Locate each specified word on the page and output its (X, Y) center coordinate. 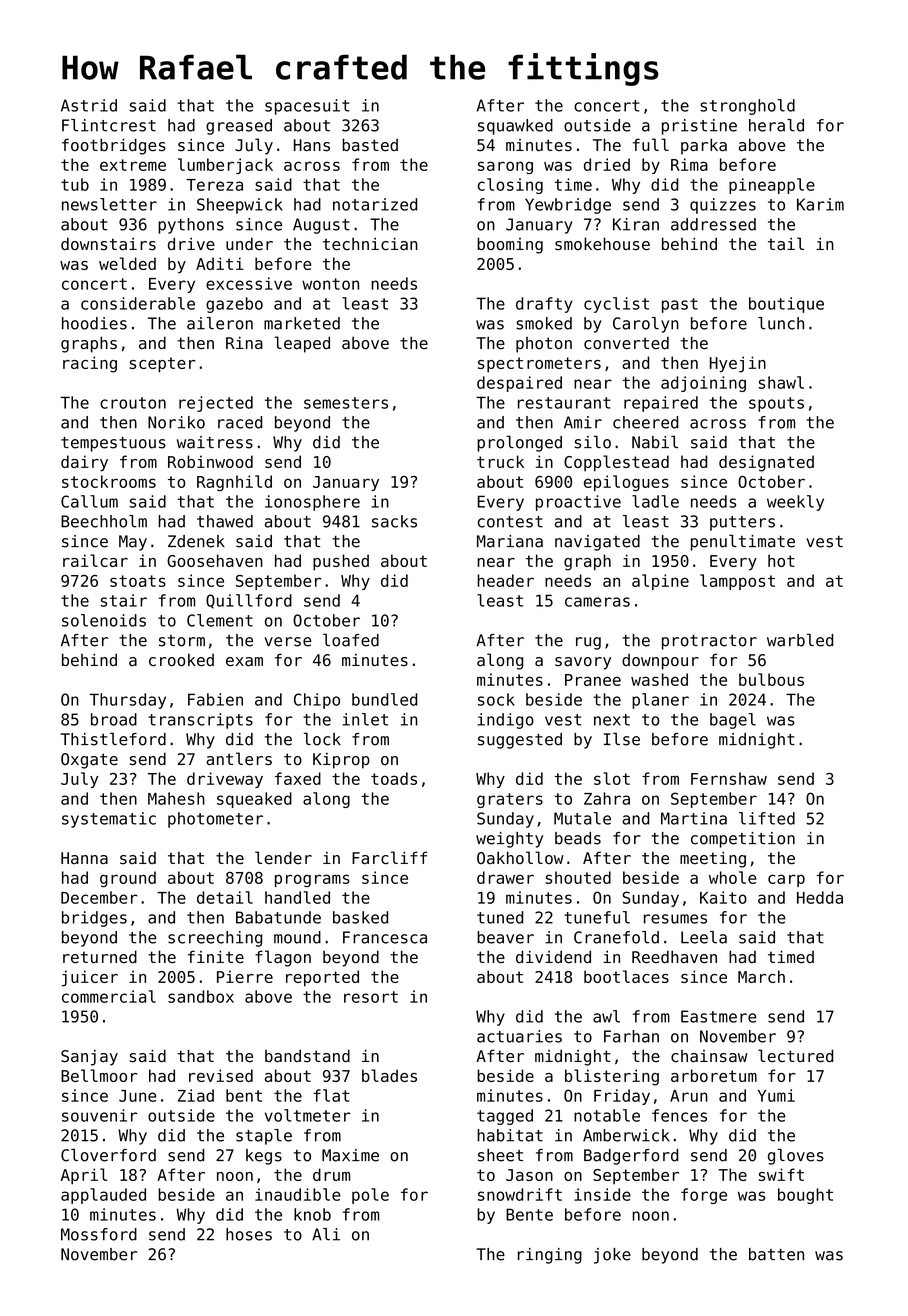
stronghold (747, 107)
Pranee (593, 680)
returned (100, 957)
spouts (776, 404)
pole (370, 1196)
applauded (103, 1196)
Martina (694, 818)
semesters (346, 403)
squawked (515, 127)
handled (297, 897)
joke (612, 1256)
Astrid (89, 105)
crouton (133, 403)
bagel (733, 721)
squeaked (254, 800)
